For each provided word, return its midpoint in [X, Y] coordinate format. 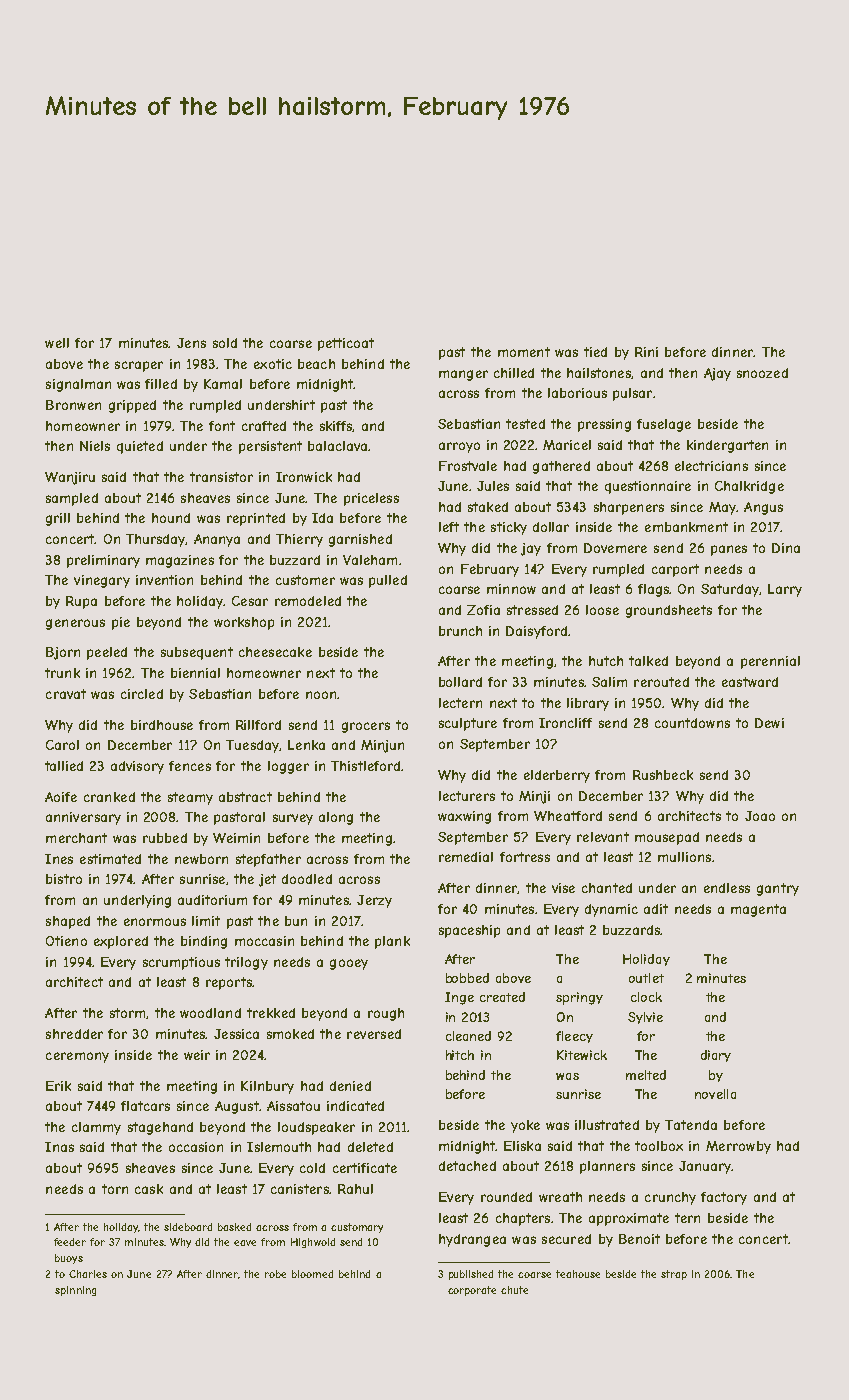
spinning [75, 1291]
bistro [64, 879]
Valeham [370, 560]
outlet [646, 978]
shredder [74, 1034]
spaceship [469, 931]
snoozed [762, 373]
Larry [785, 590]
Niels [95, 446]
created [502, 997]
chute [514, 1290]
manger [463, 375]
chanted [607, 888]
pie [121, 623]
